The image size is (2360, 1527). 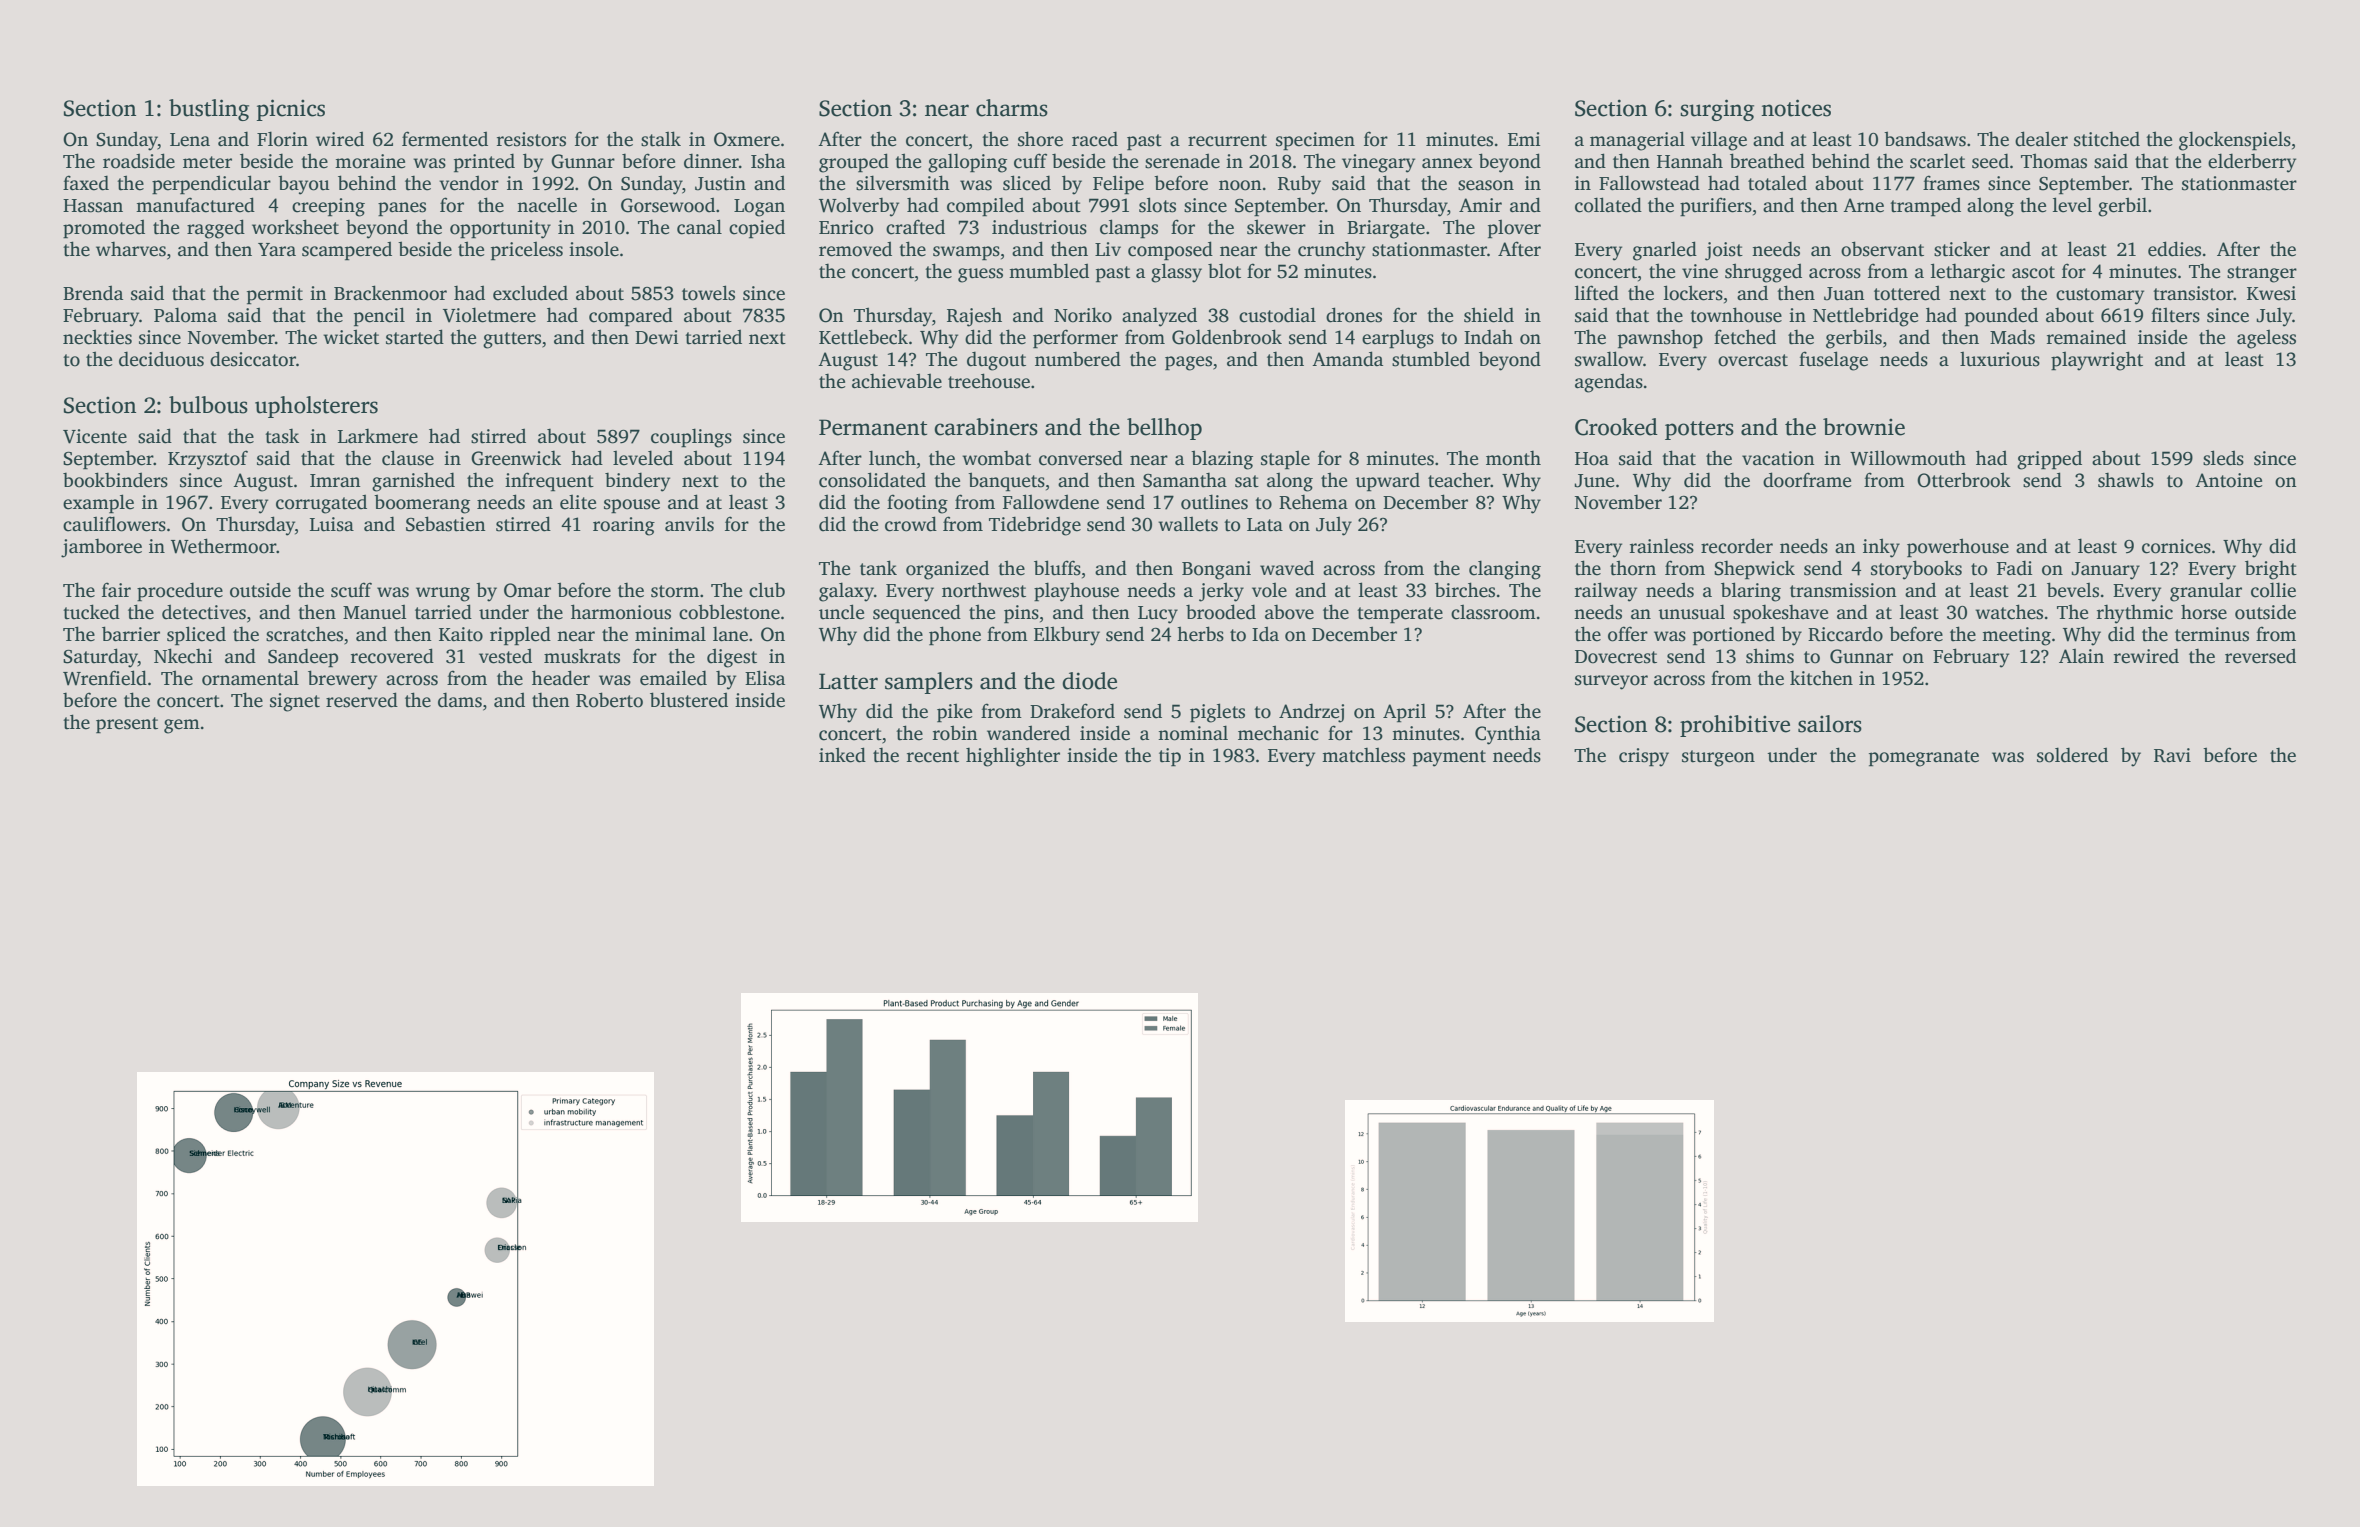 I want to click on eddies, so click(x=2174, y=249).
